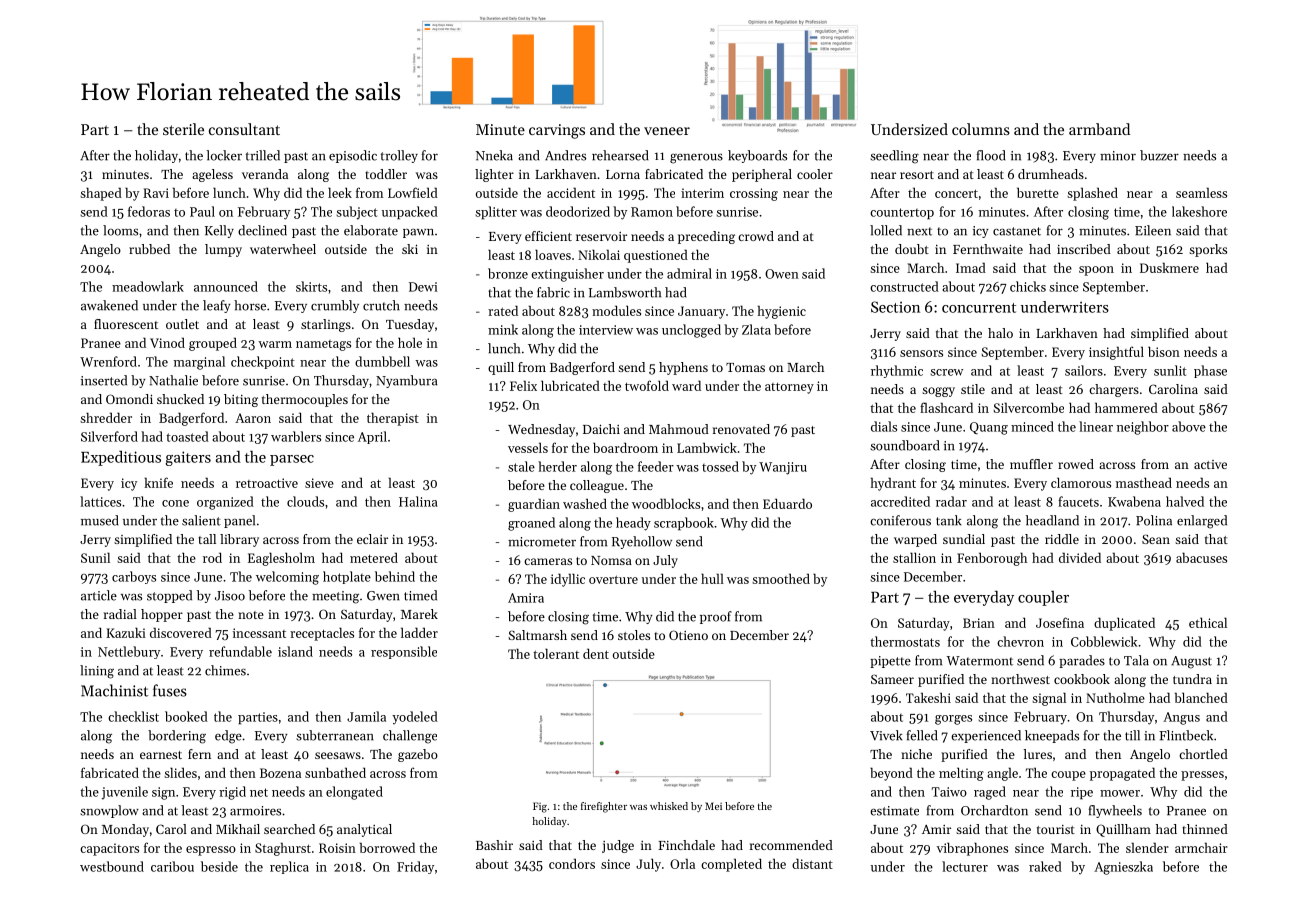 The image size is (1308, 924). Describe the element at coordinates (789, 388) in the page. I see `attorney` at that location.
